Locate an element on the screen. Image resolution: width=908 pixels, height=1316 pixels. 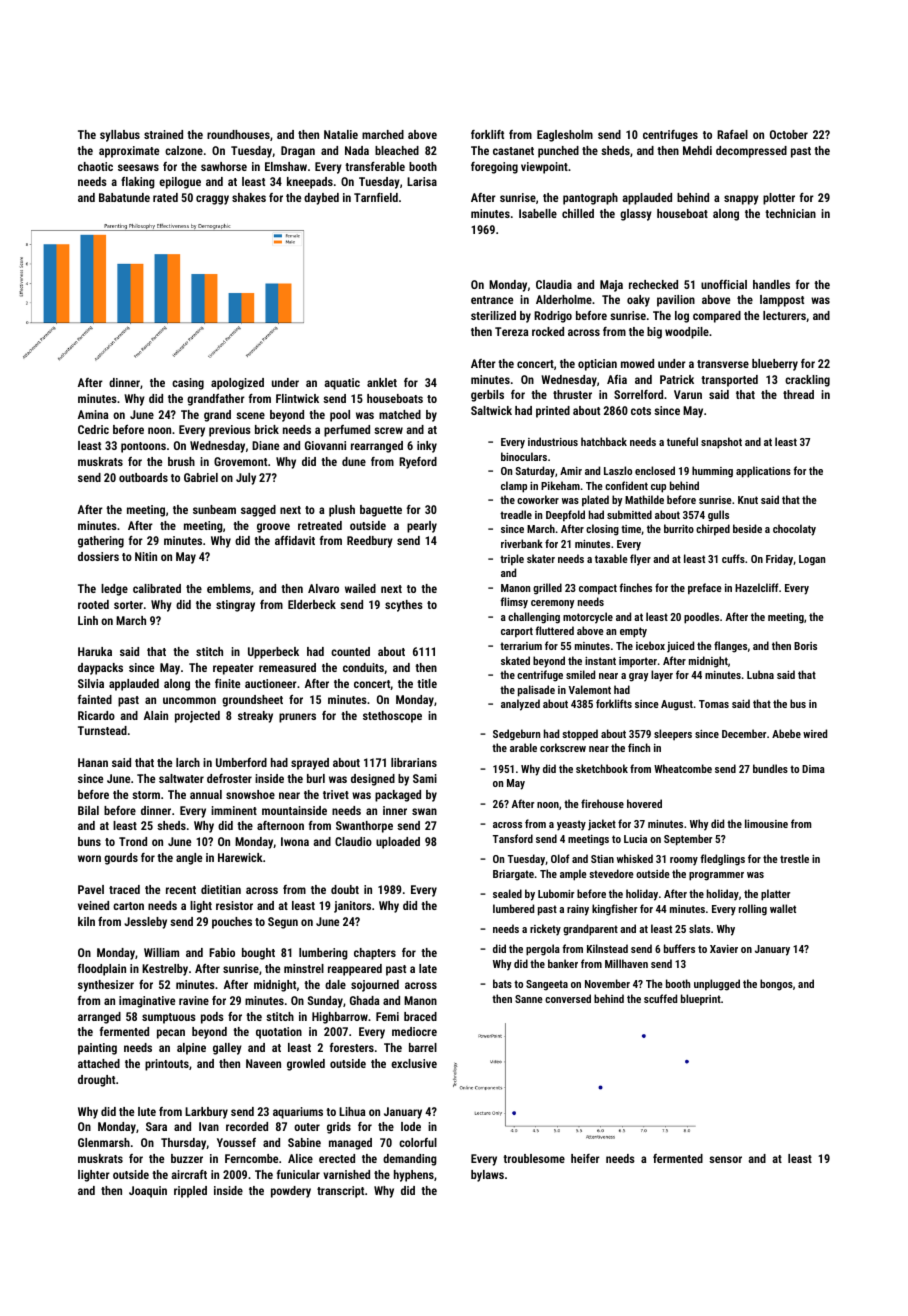
skater is located at coordinates (541, 558).
